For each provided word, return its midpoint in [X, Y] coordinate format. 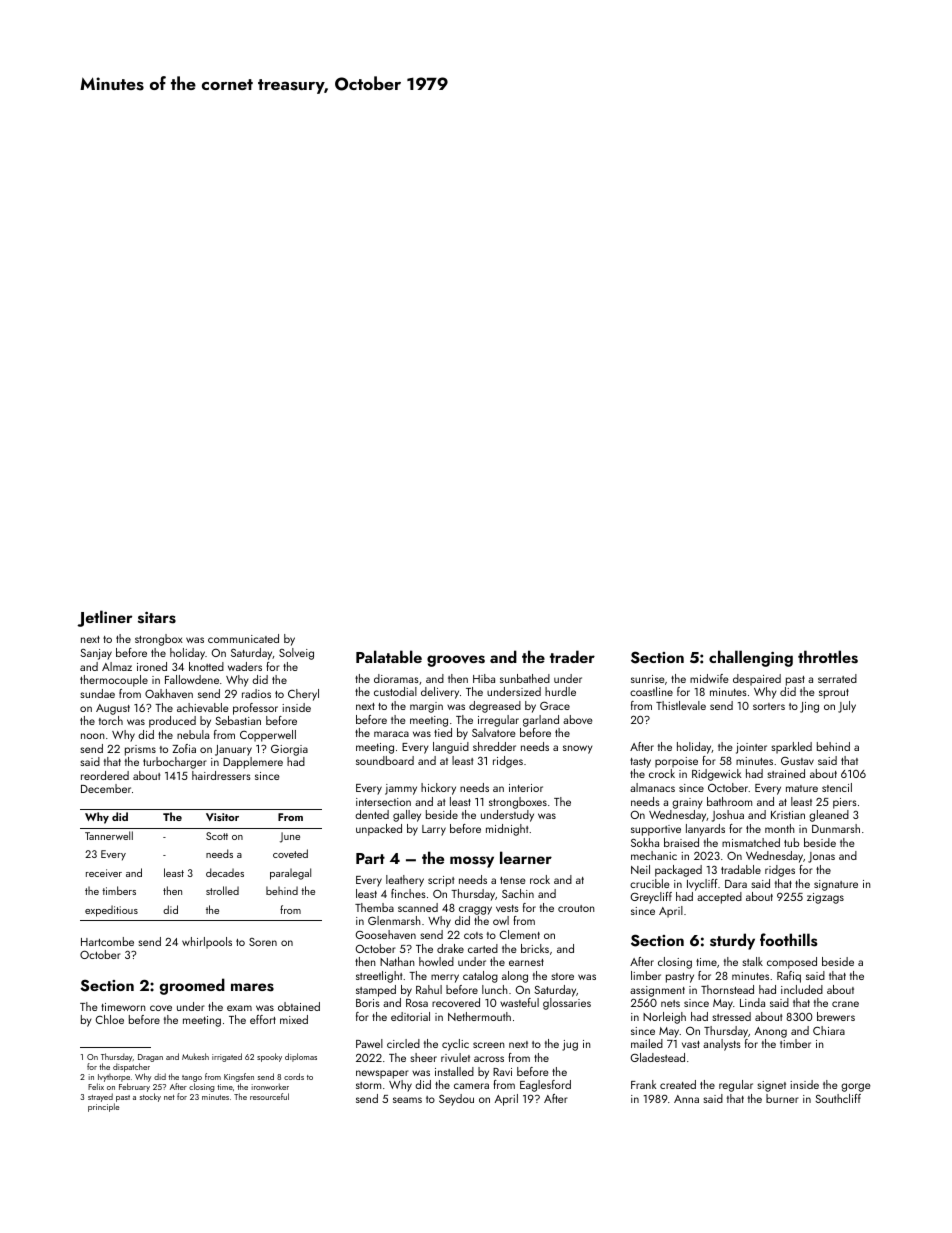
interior [526, 788]
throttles [828, 657]
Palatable [389, 656]
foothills [788, 940]
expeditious [111, 911]
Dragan [150, 1058]
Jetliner [104, 618]
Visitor [222, 817]
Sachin [518, 893]
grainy [687, 803]
